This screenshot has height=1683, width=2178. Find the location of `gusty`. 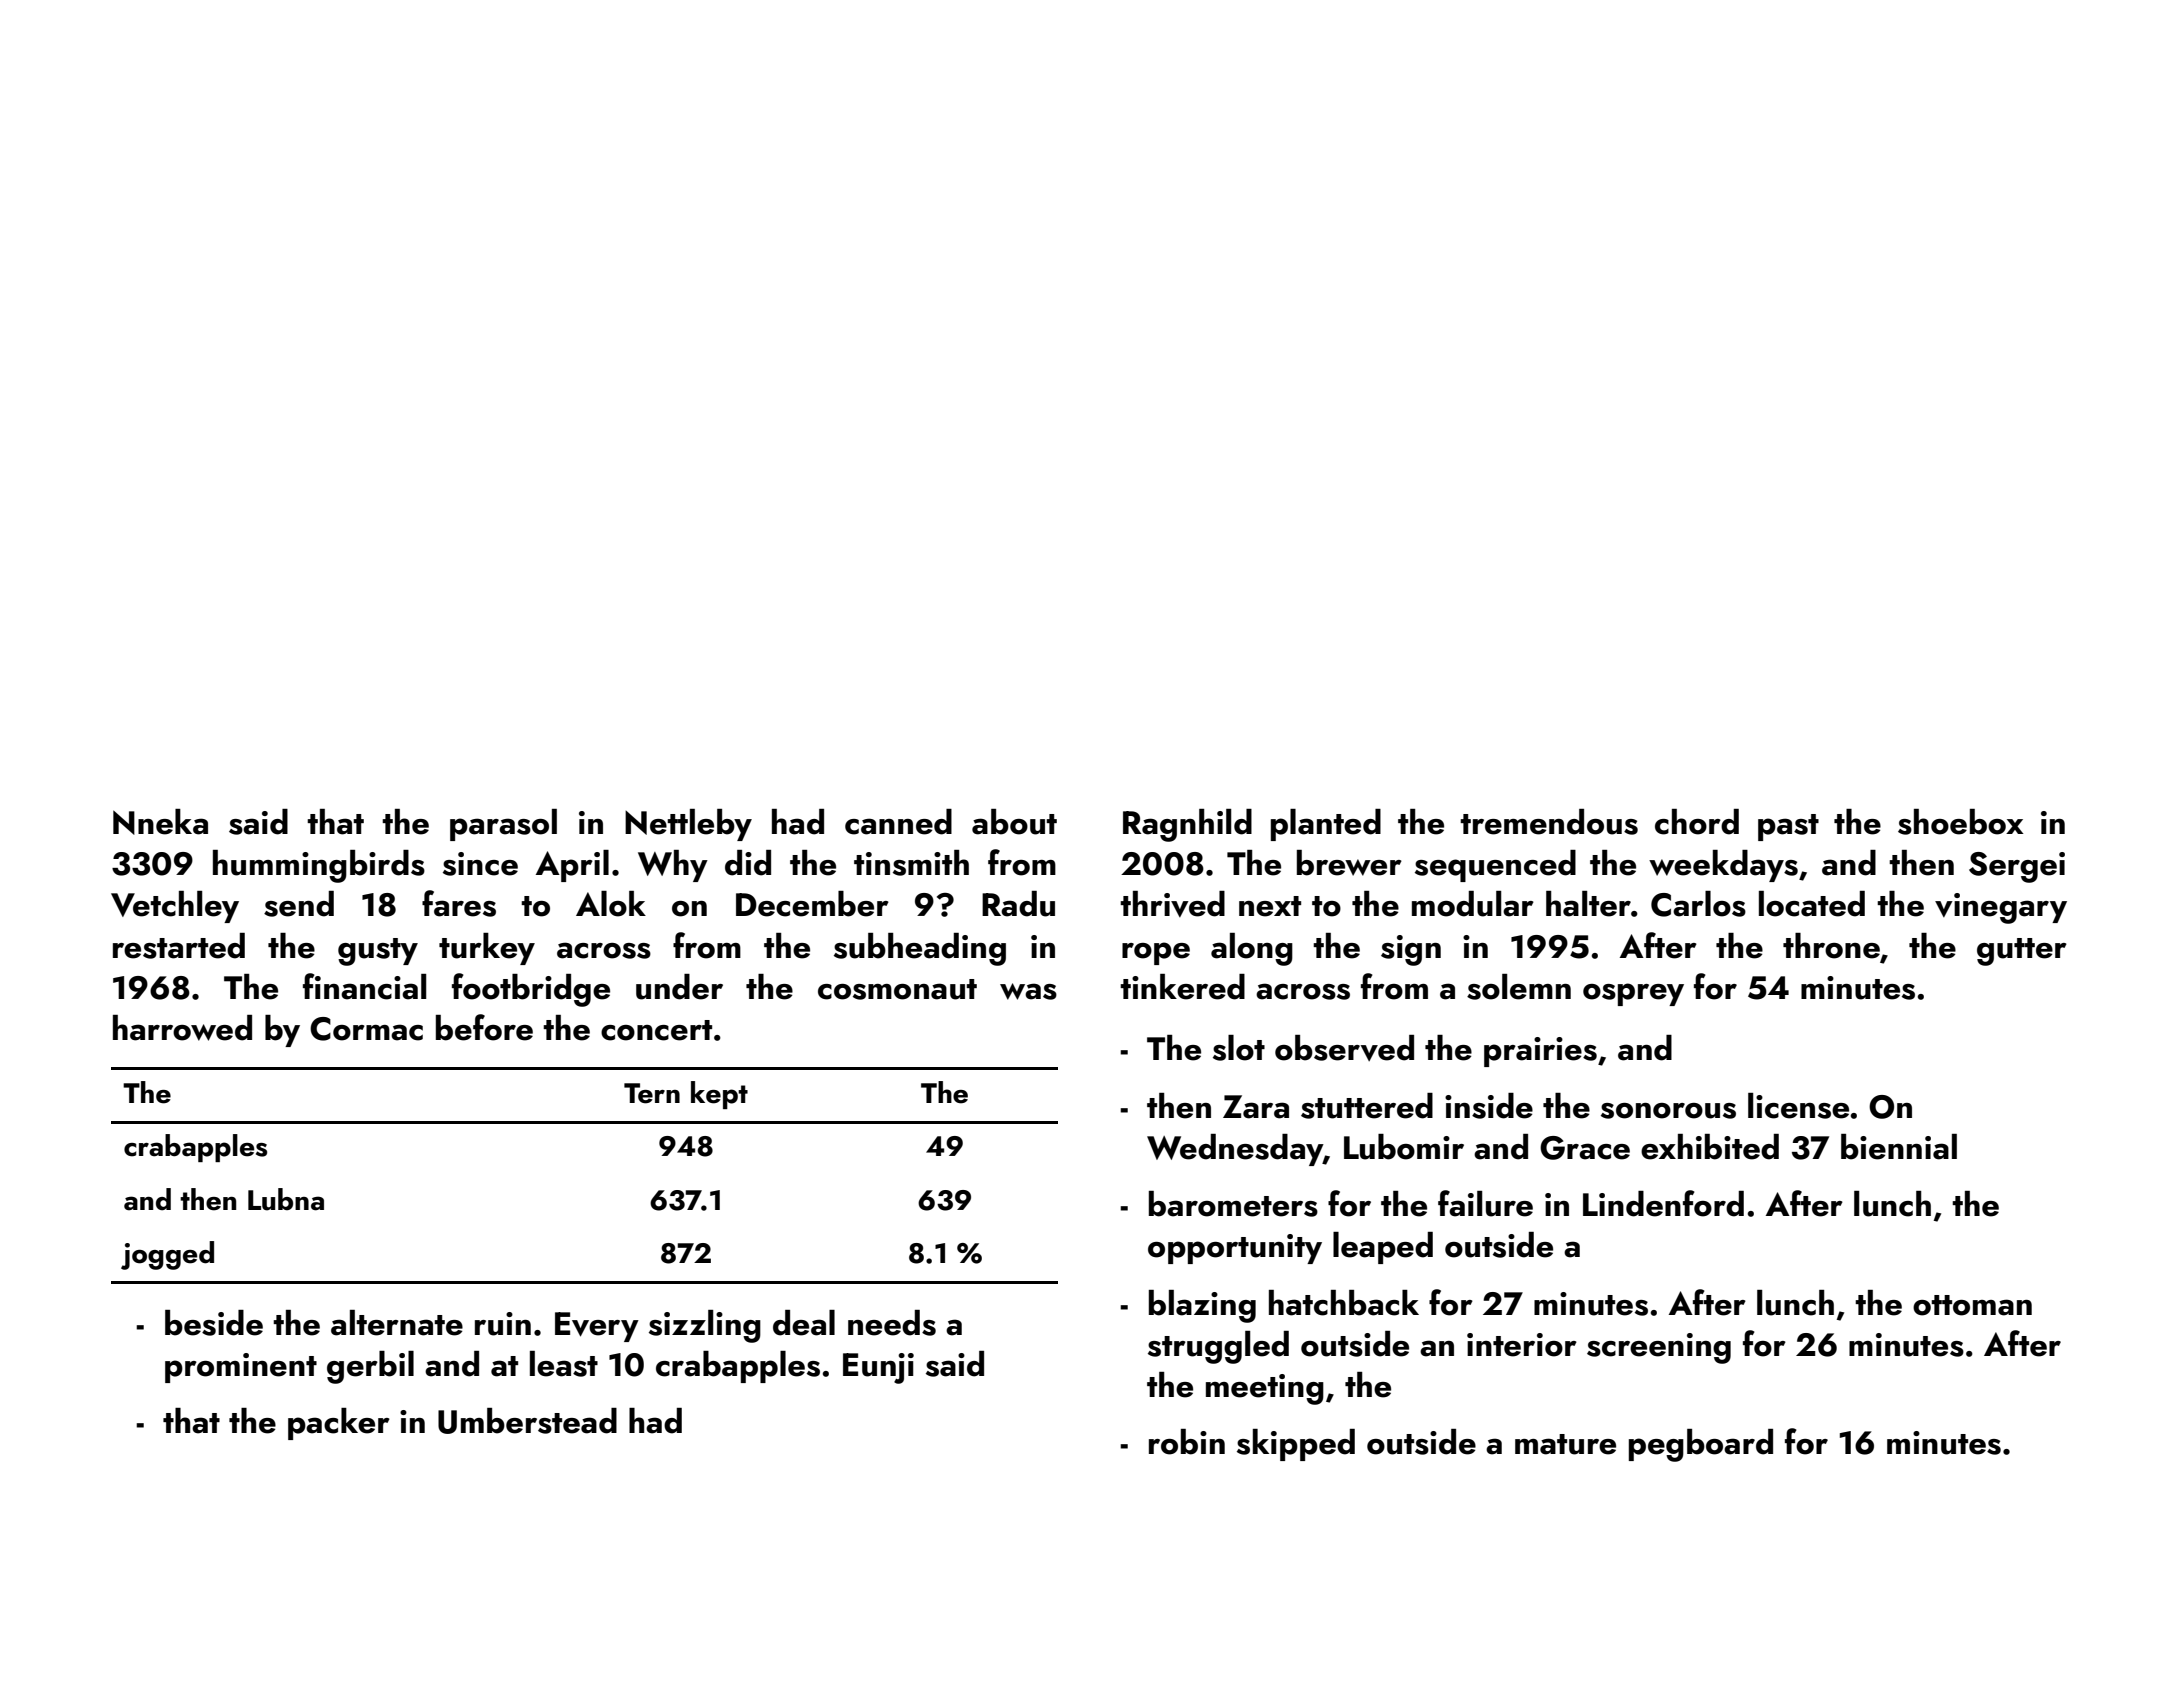

gusty is located at coordinates (378, 952).
